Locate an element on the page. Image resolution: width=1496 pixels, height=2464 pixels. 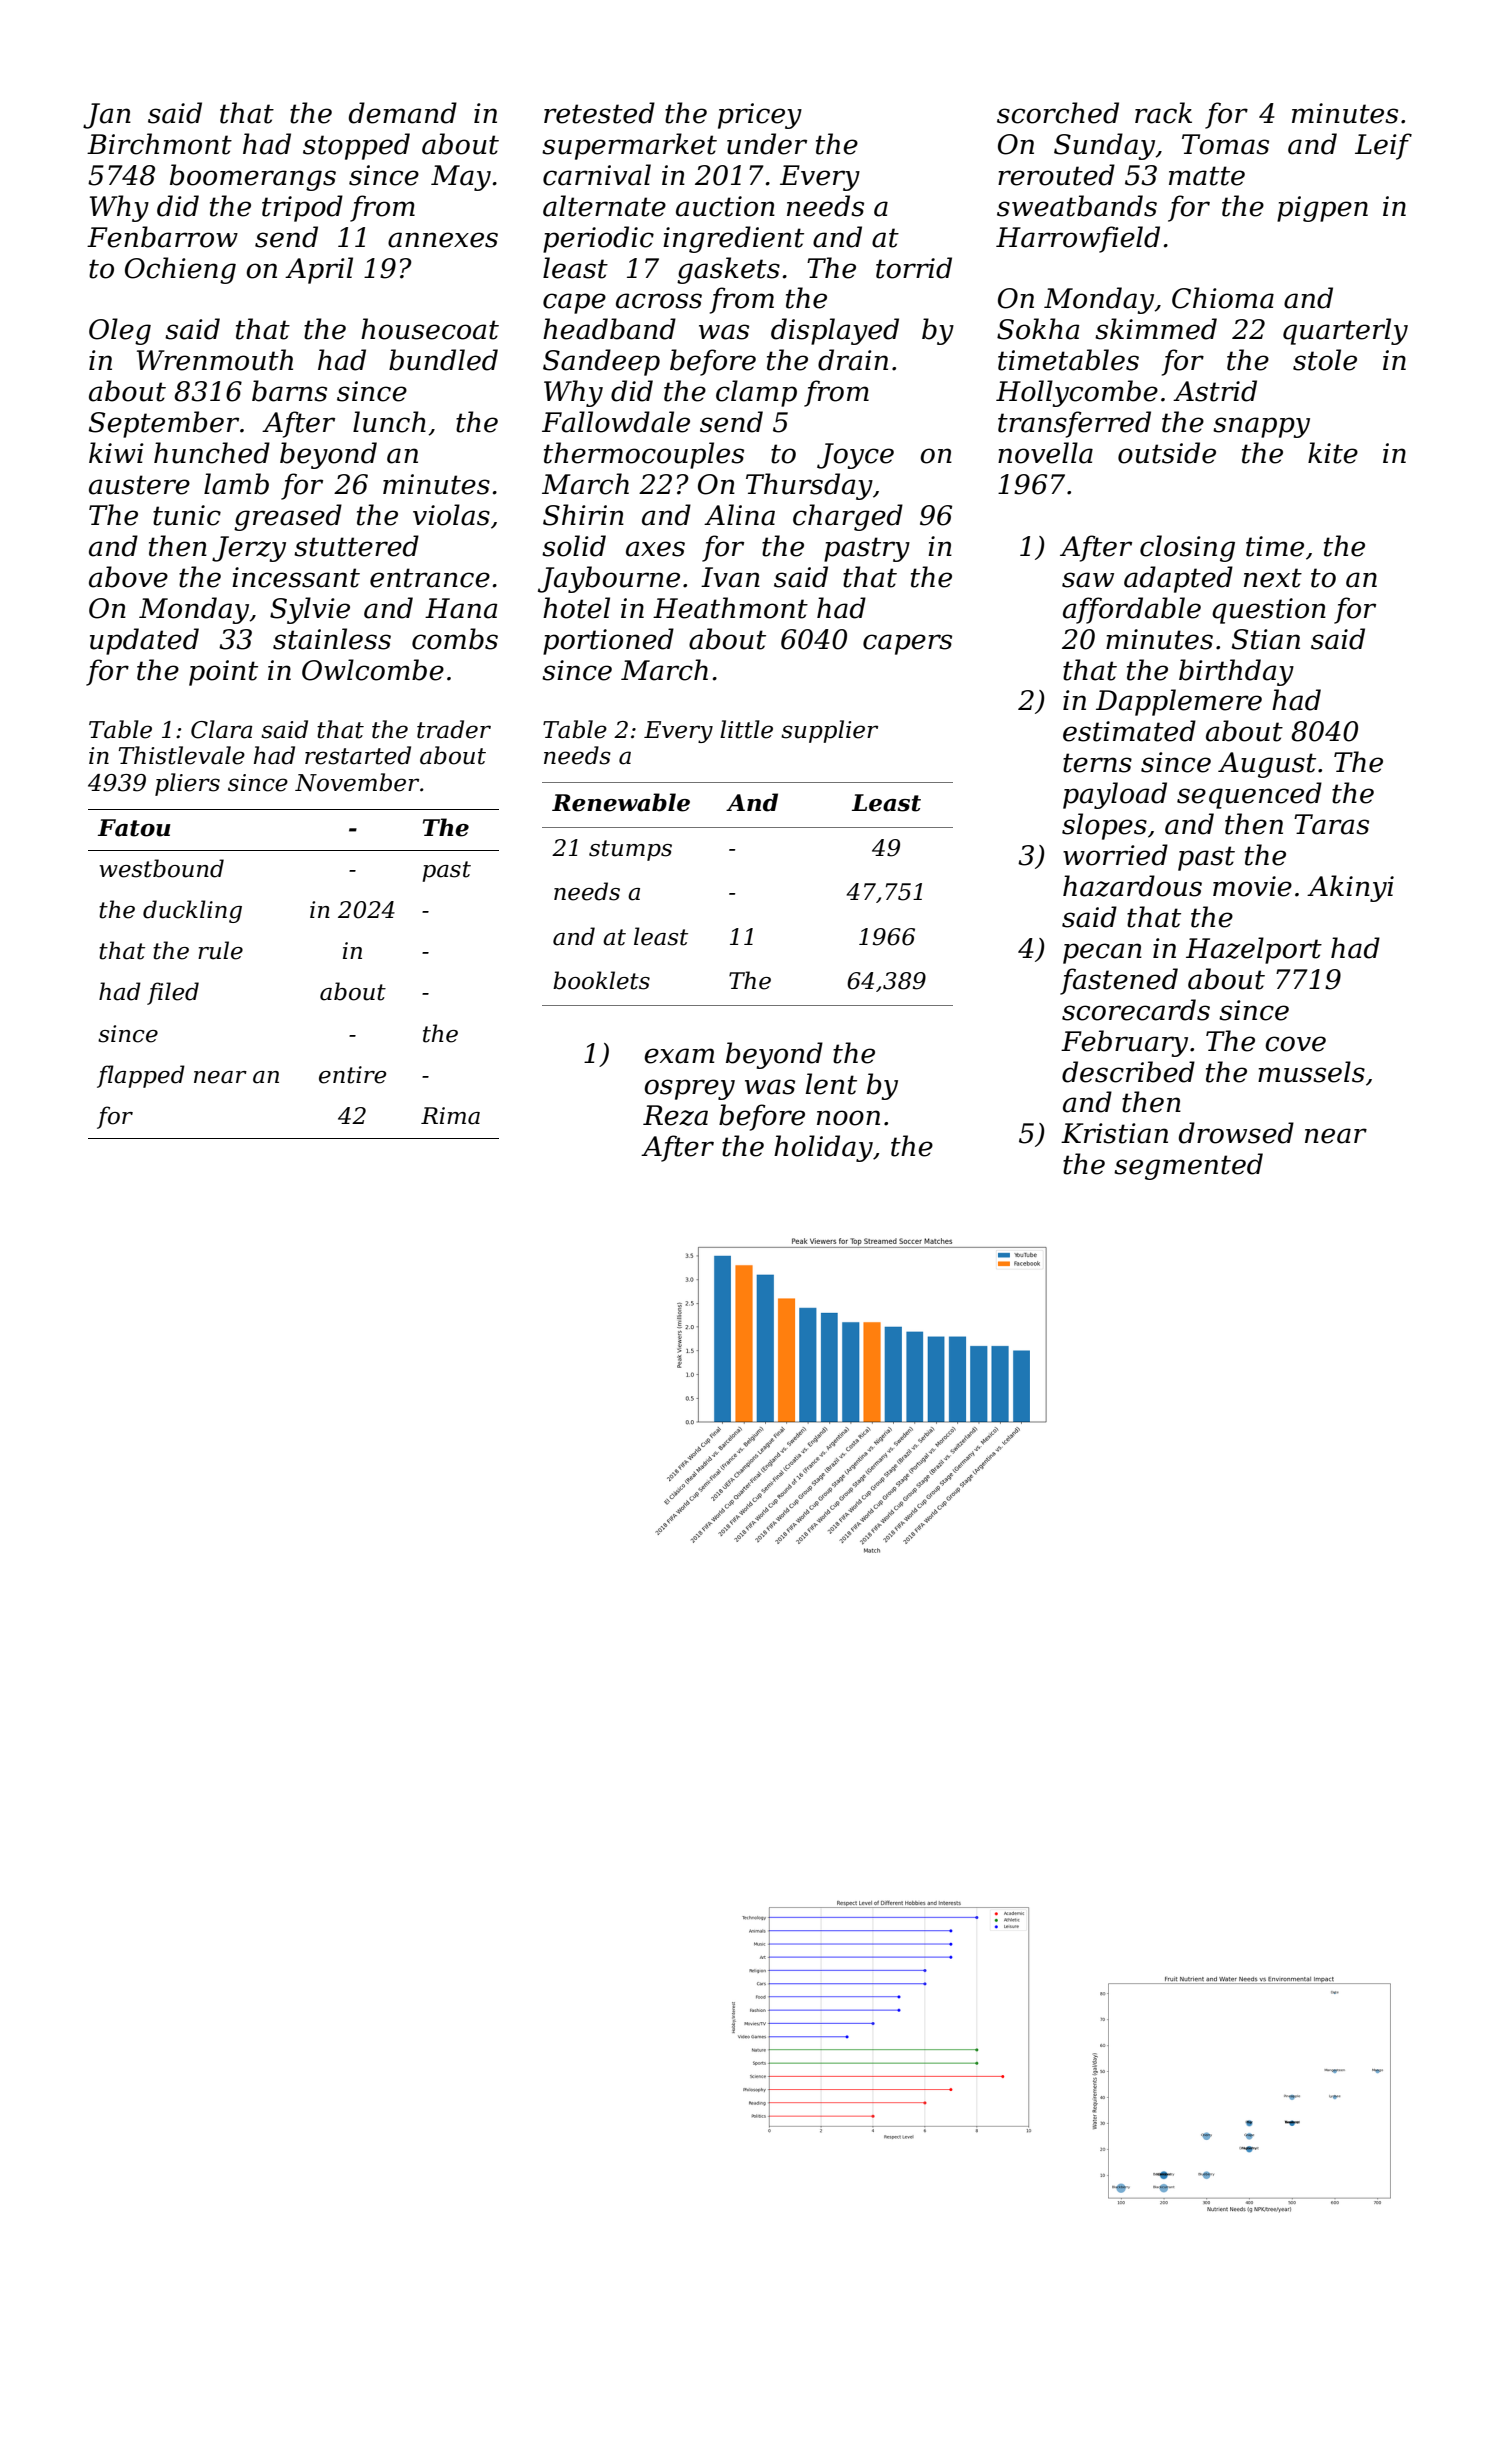
Joyce is located at coordinates (855, 456).
